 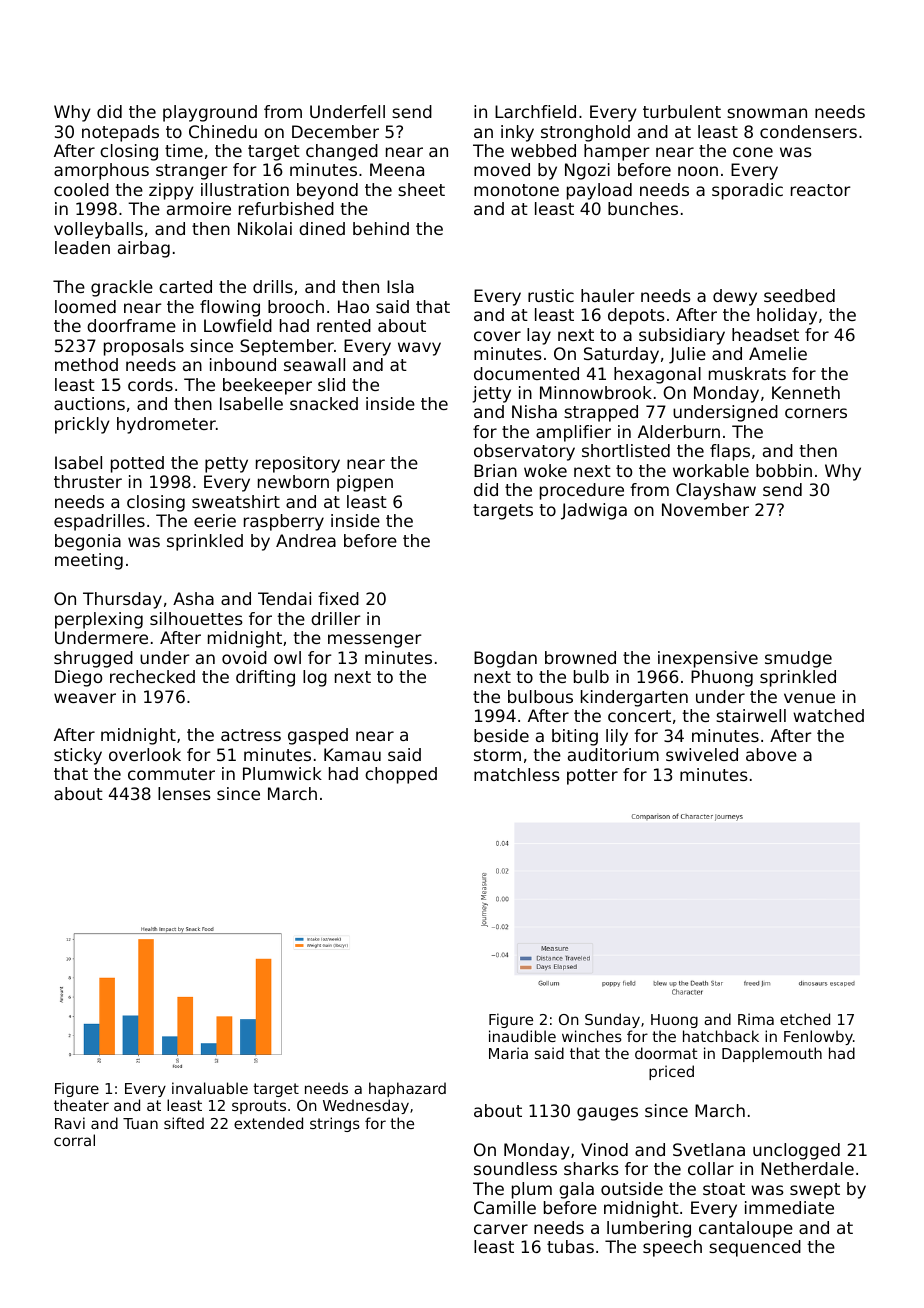 What do you see at coordinates (753, 152) in the page?
I see `cone` at bounding box center [753, 152].
